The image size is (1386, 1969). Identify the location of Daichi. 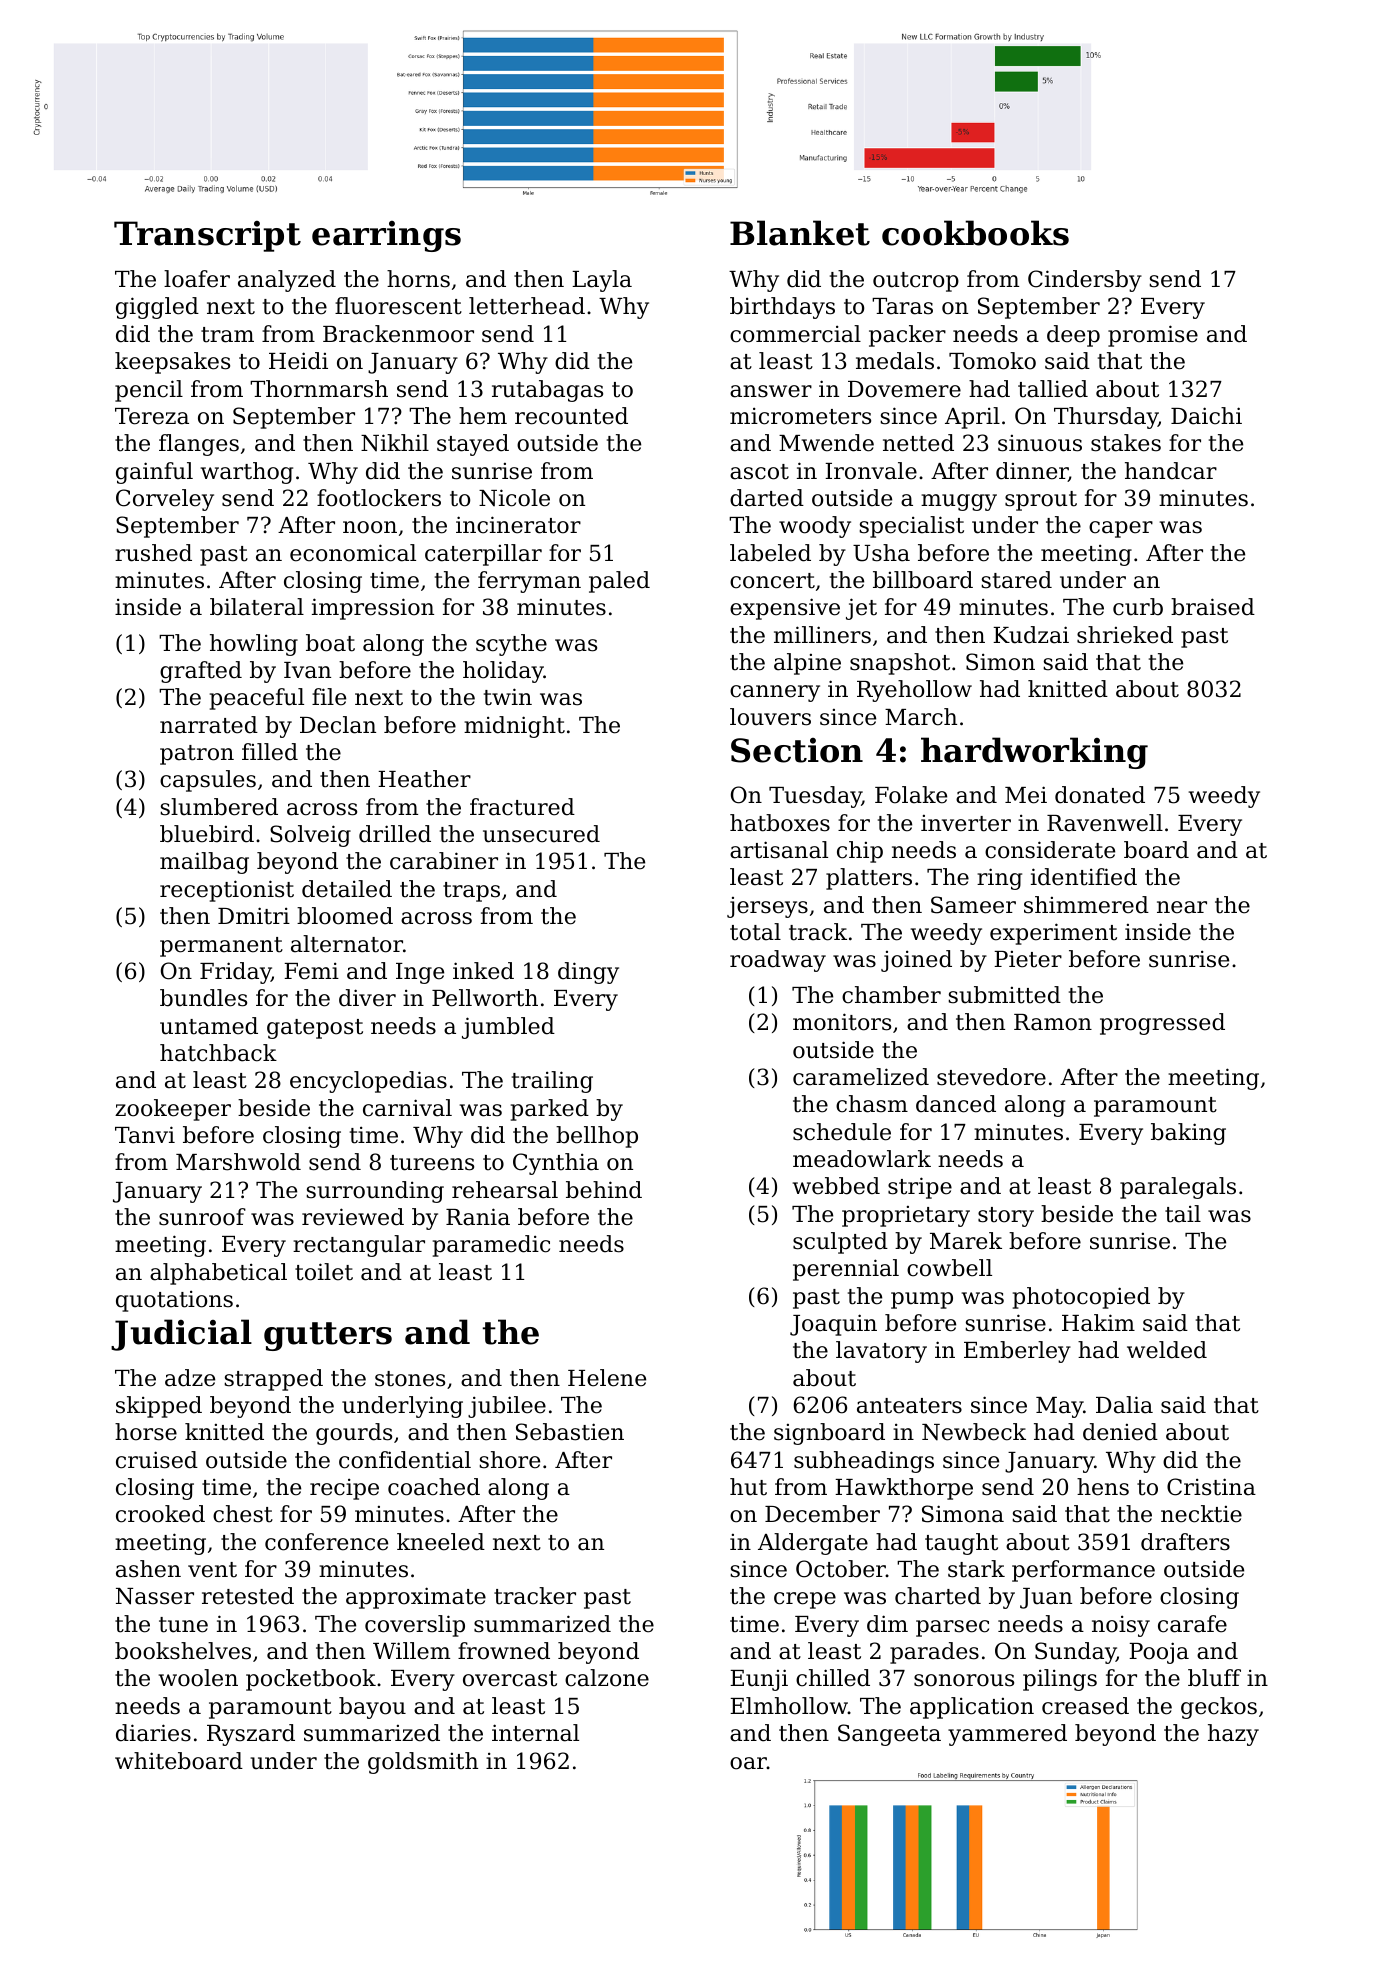
(1206, 416).
